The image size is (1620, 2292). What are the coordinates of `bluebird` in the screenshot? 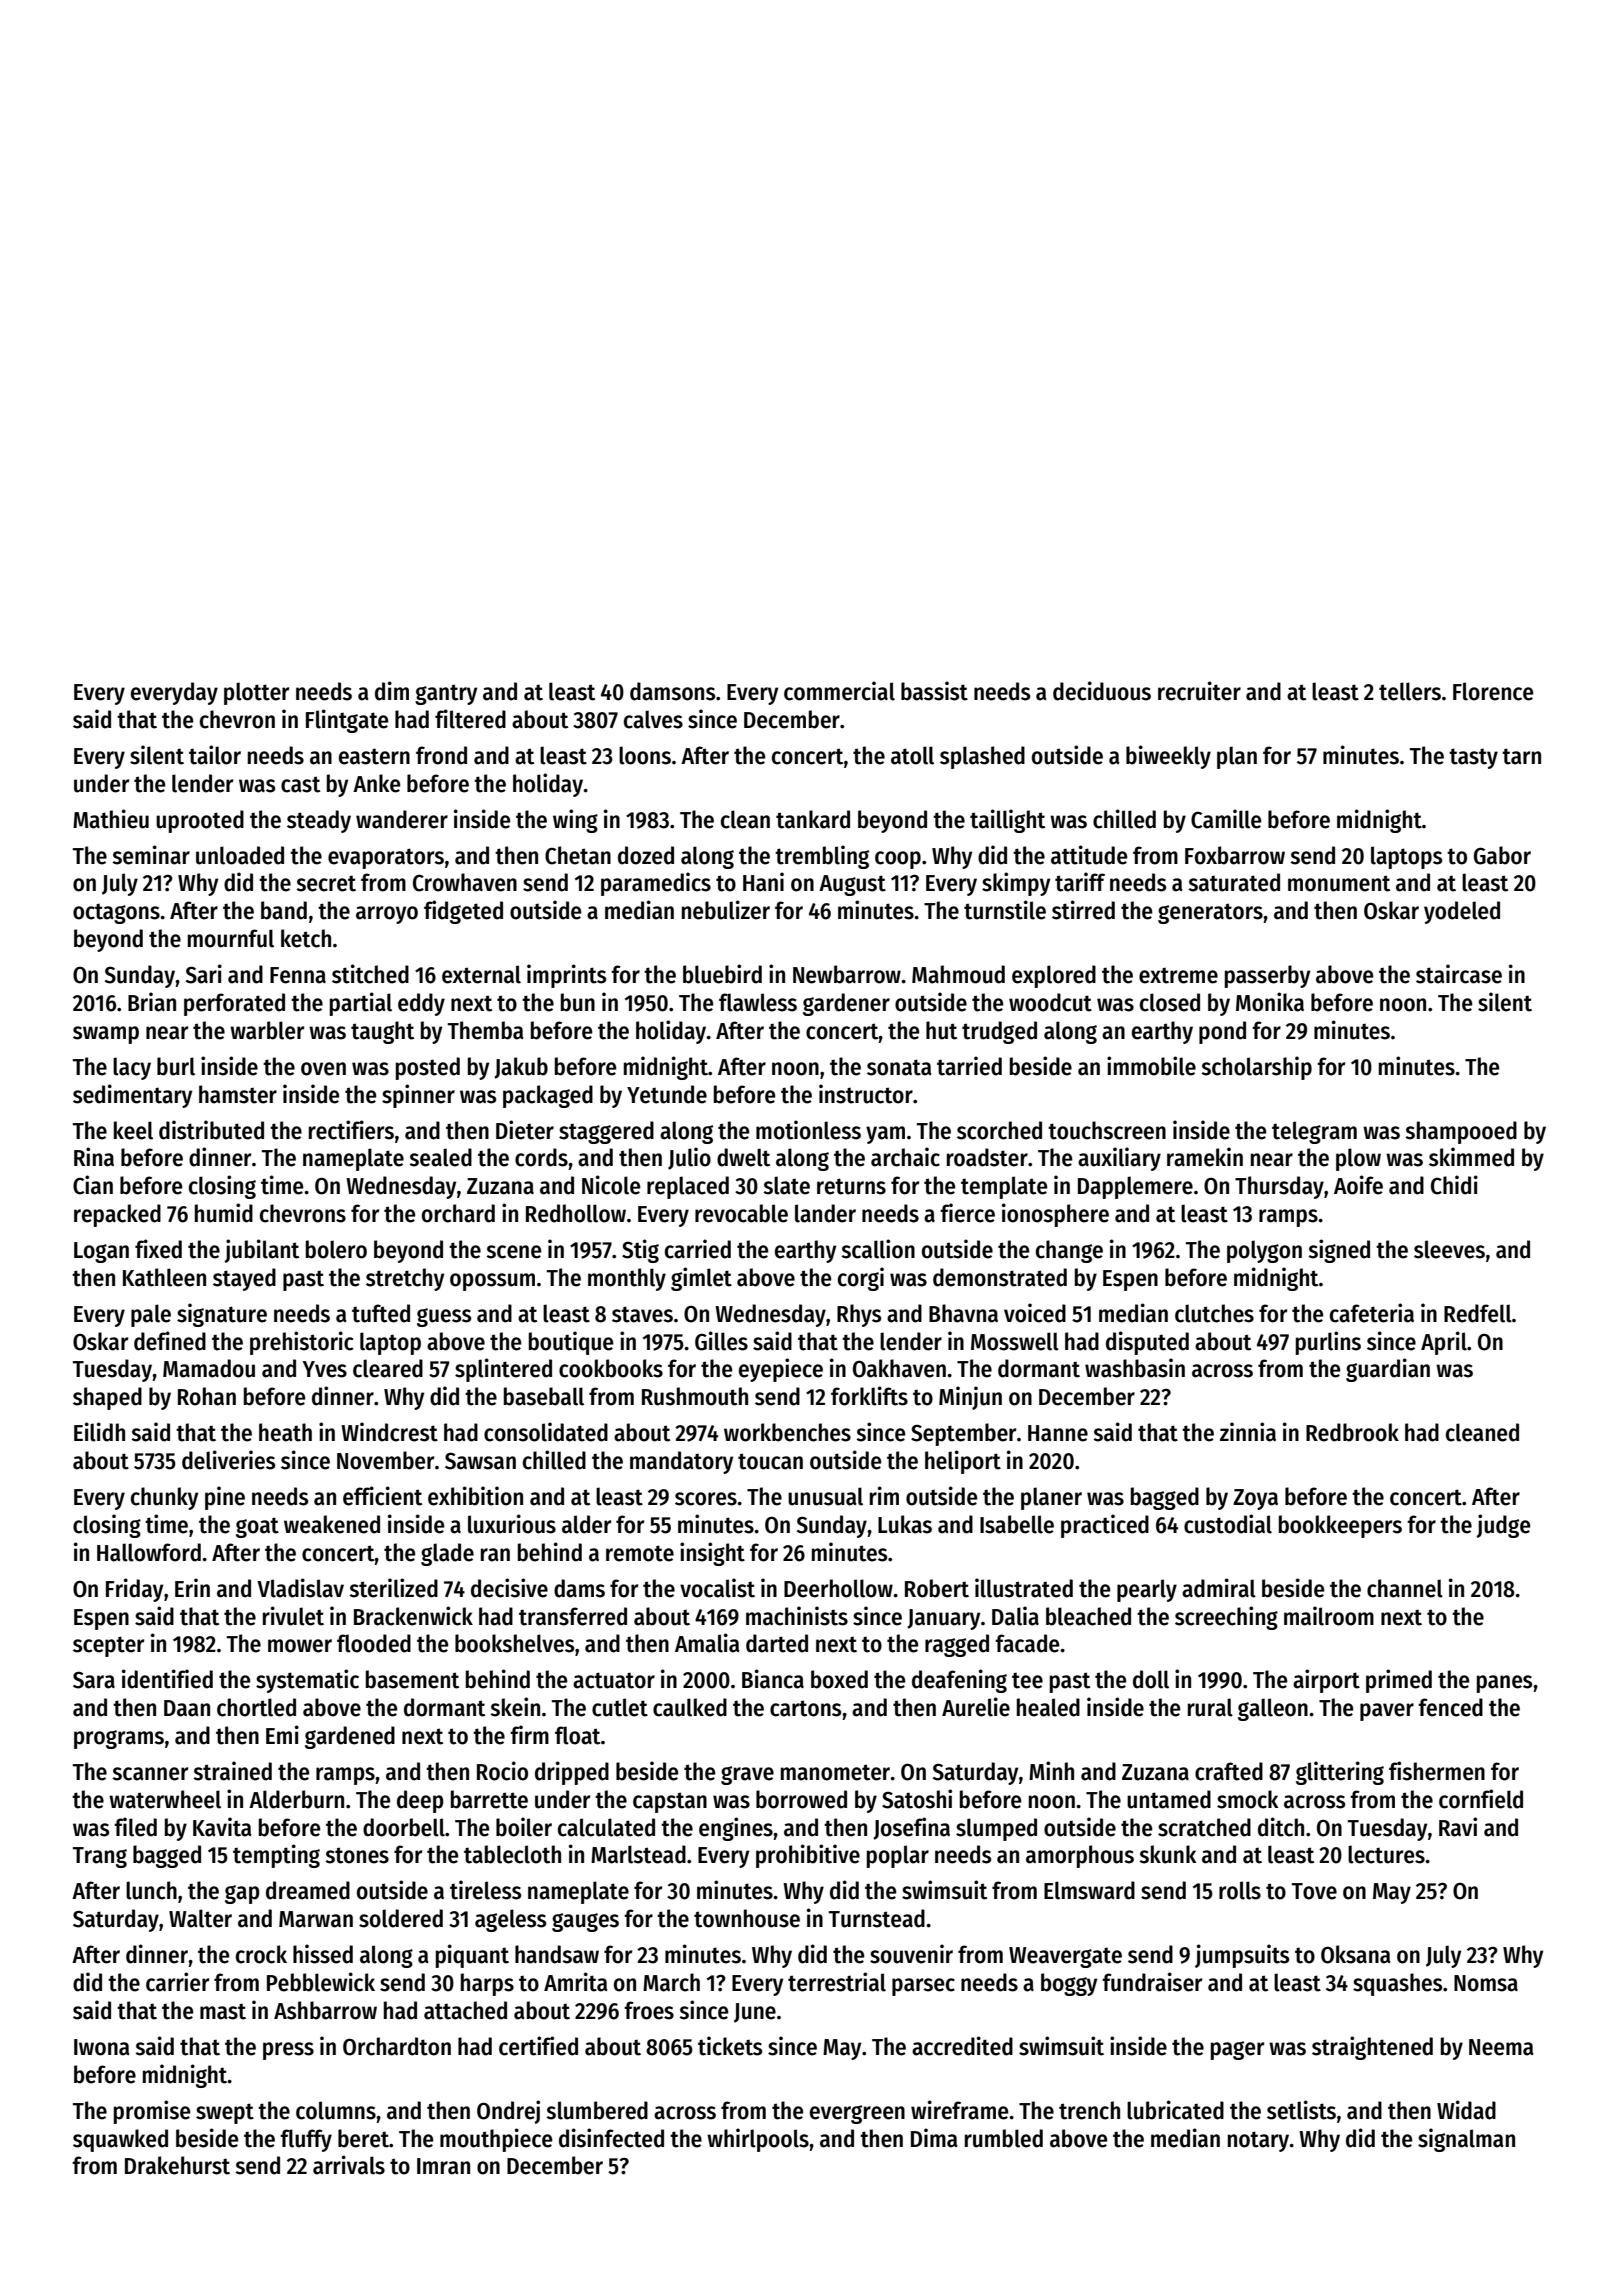 It's located at (722, 974).
